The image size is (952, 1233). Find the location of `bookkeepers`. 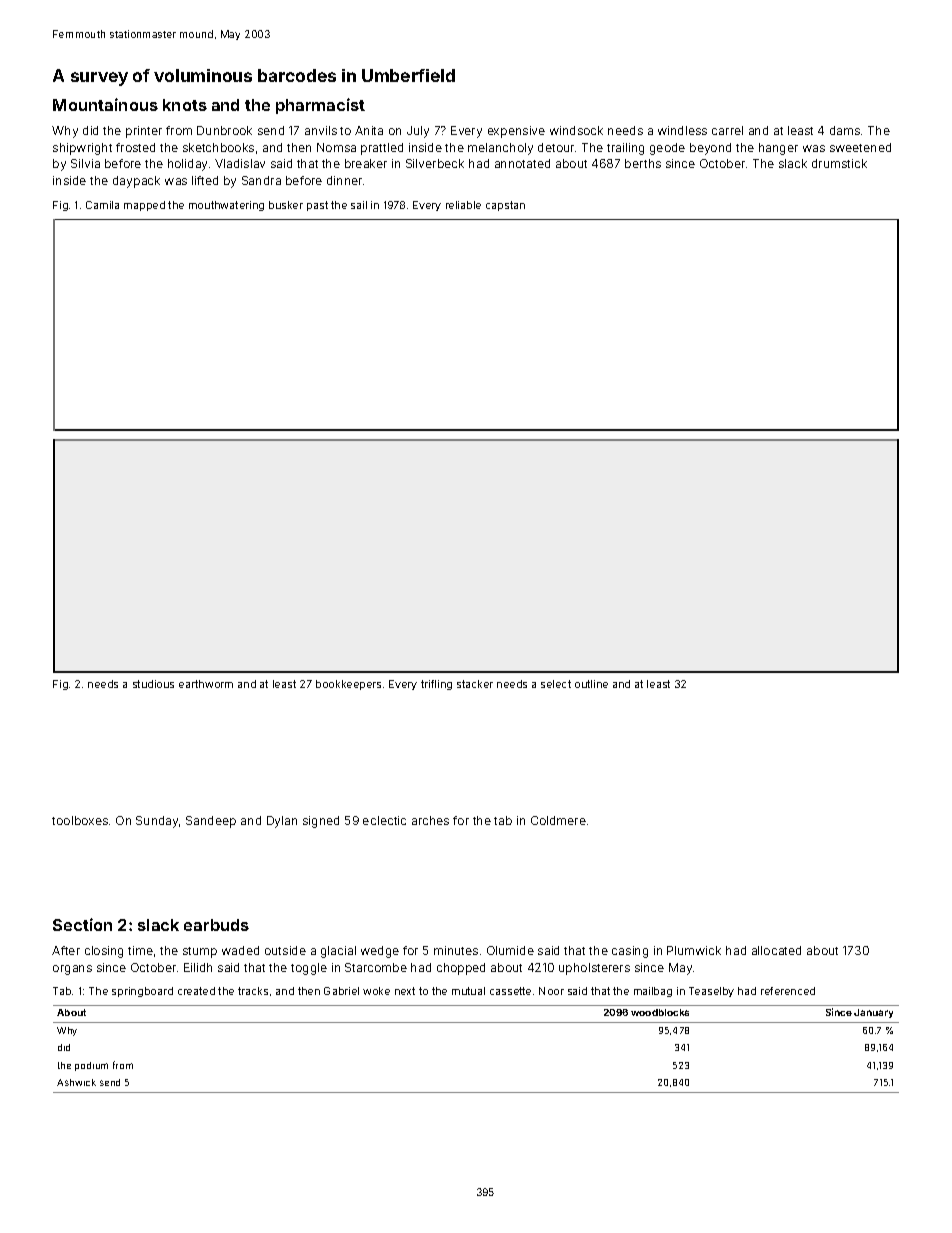

bookkeepers is located at coordinates (348, 685).
